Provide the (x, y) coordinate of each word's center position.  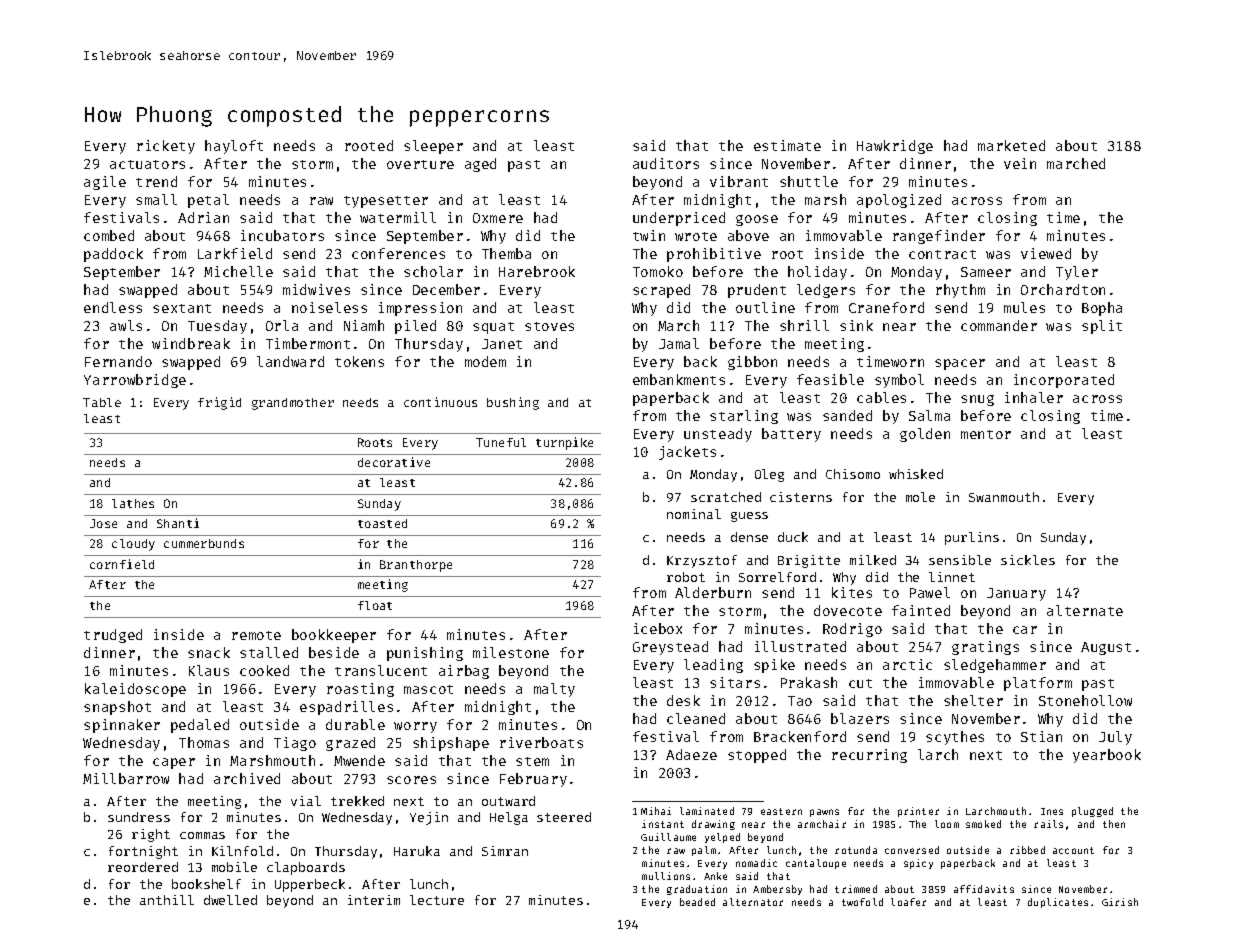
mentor (986, 434)
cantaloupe (816, 864)
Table (102, 402)
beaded (697, 902)
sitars (735, 682)
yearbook (1107, 756)
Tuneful (501, 442)
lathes (133, 503)
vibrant (739, 181)
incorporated (1064, 381)
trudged (113, 636)
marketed (1011, 145)
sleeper (433, 147)
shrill (804, 325)
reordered (143, 867)
